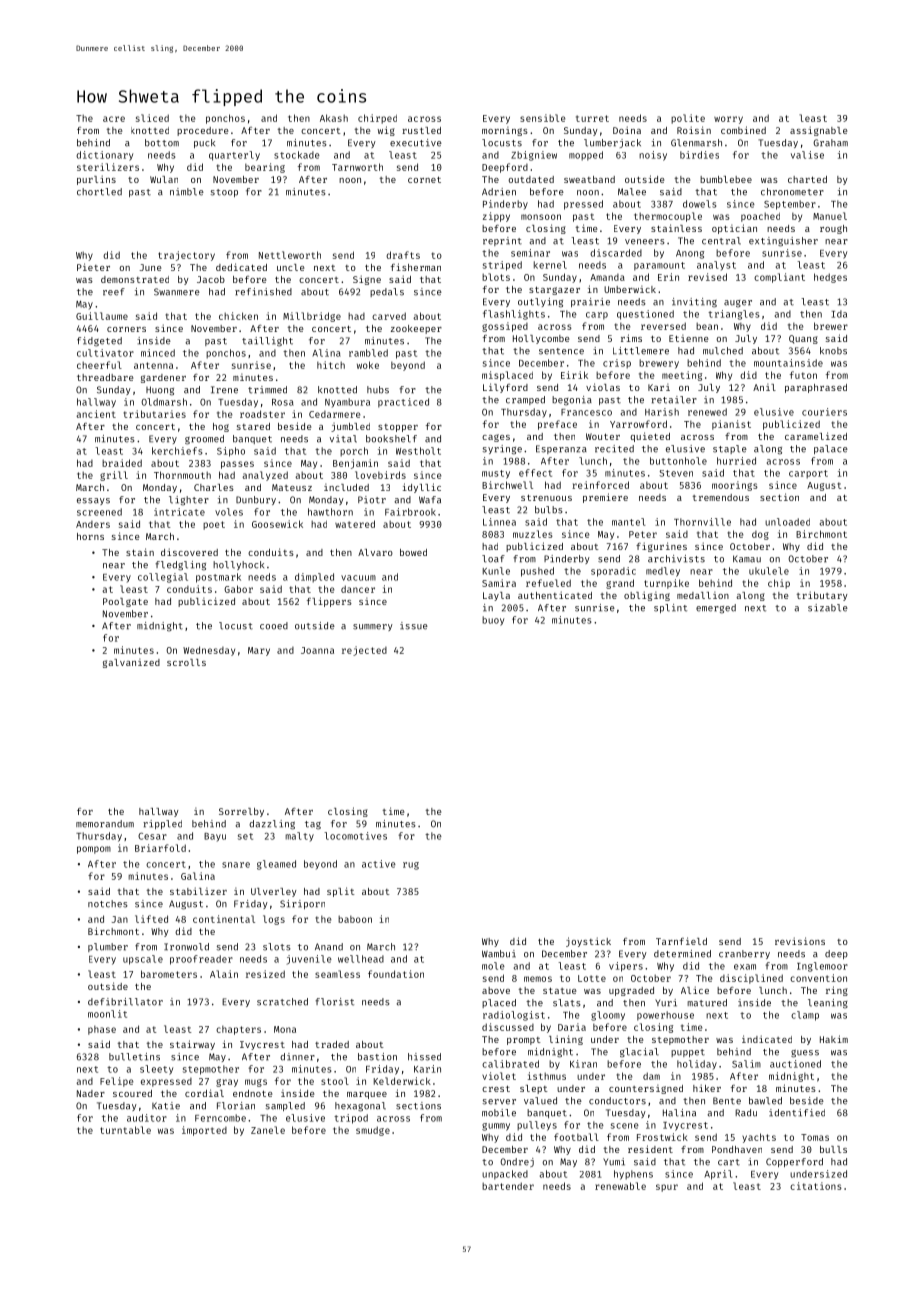 The height and width of the image is (1308, 924). Describe the element at coordinates (779, 584) in the image. I see `chip` at that location.
